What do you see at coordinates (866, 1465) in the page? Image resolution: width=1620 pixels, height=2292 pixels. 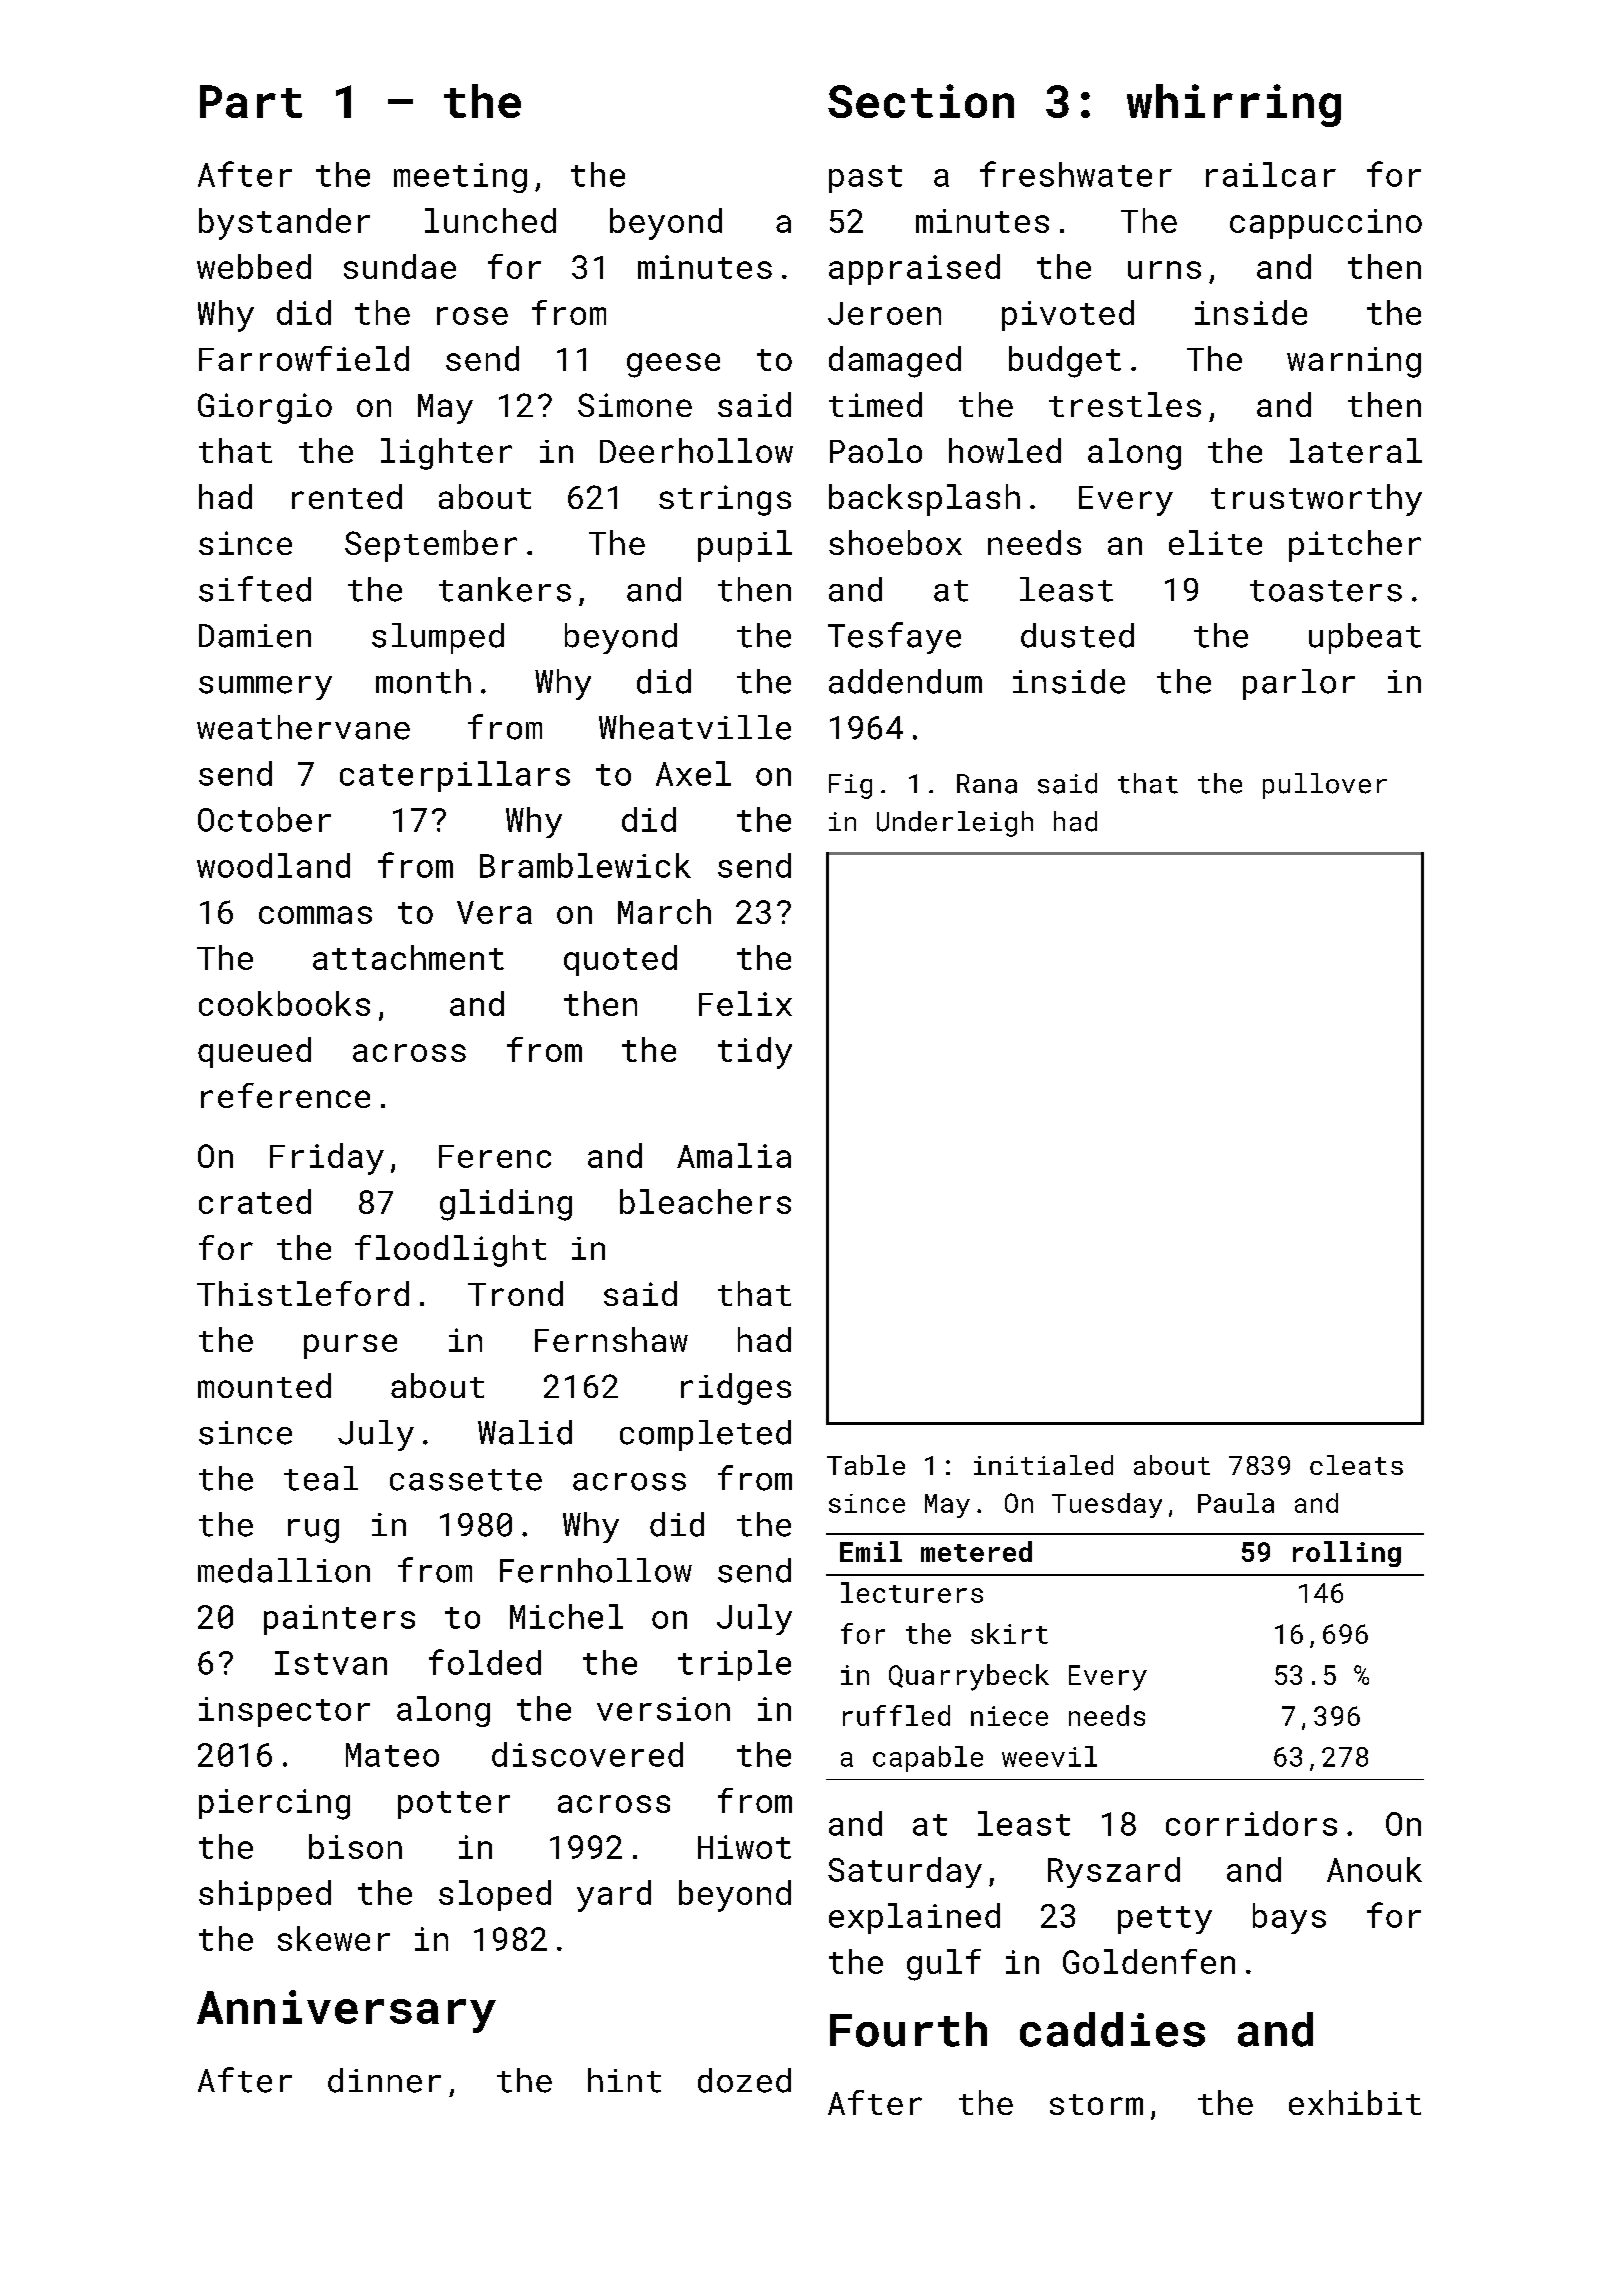 I see `Table` at bounding box center [866, 1465].
